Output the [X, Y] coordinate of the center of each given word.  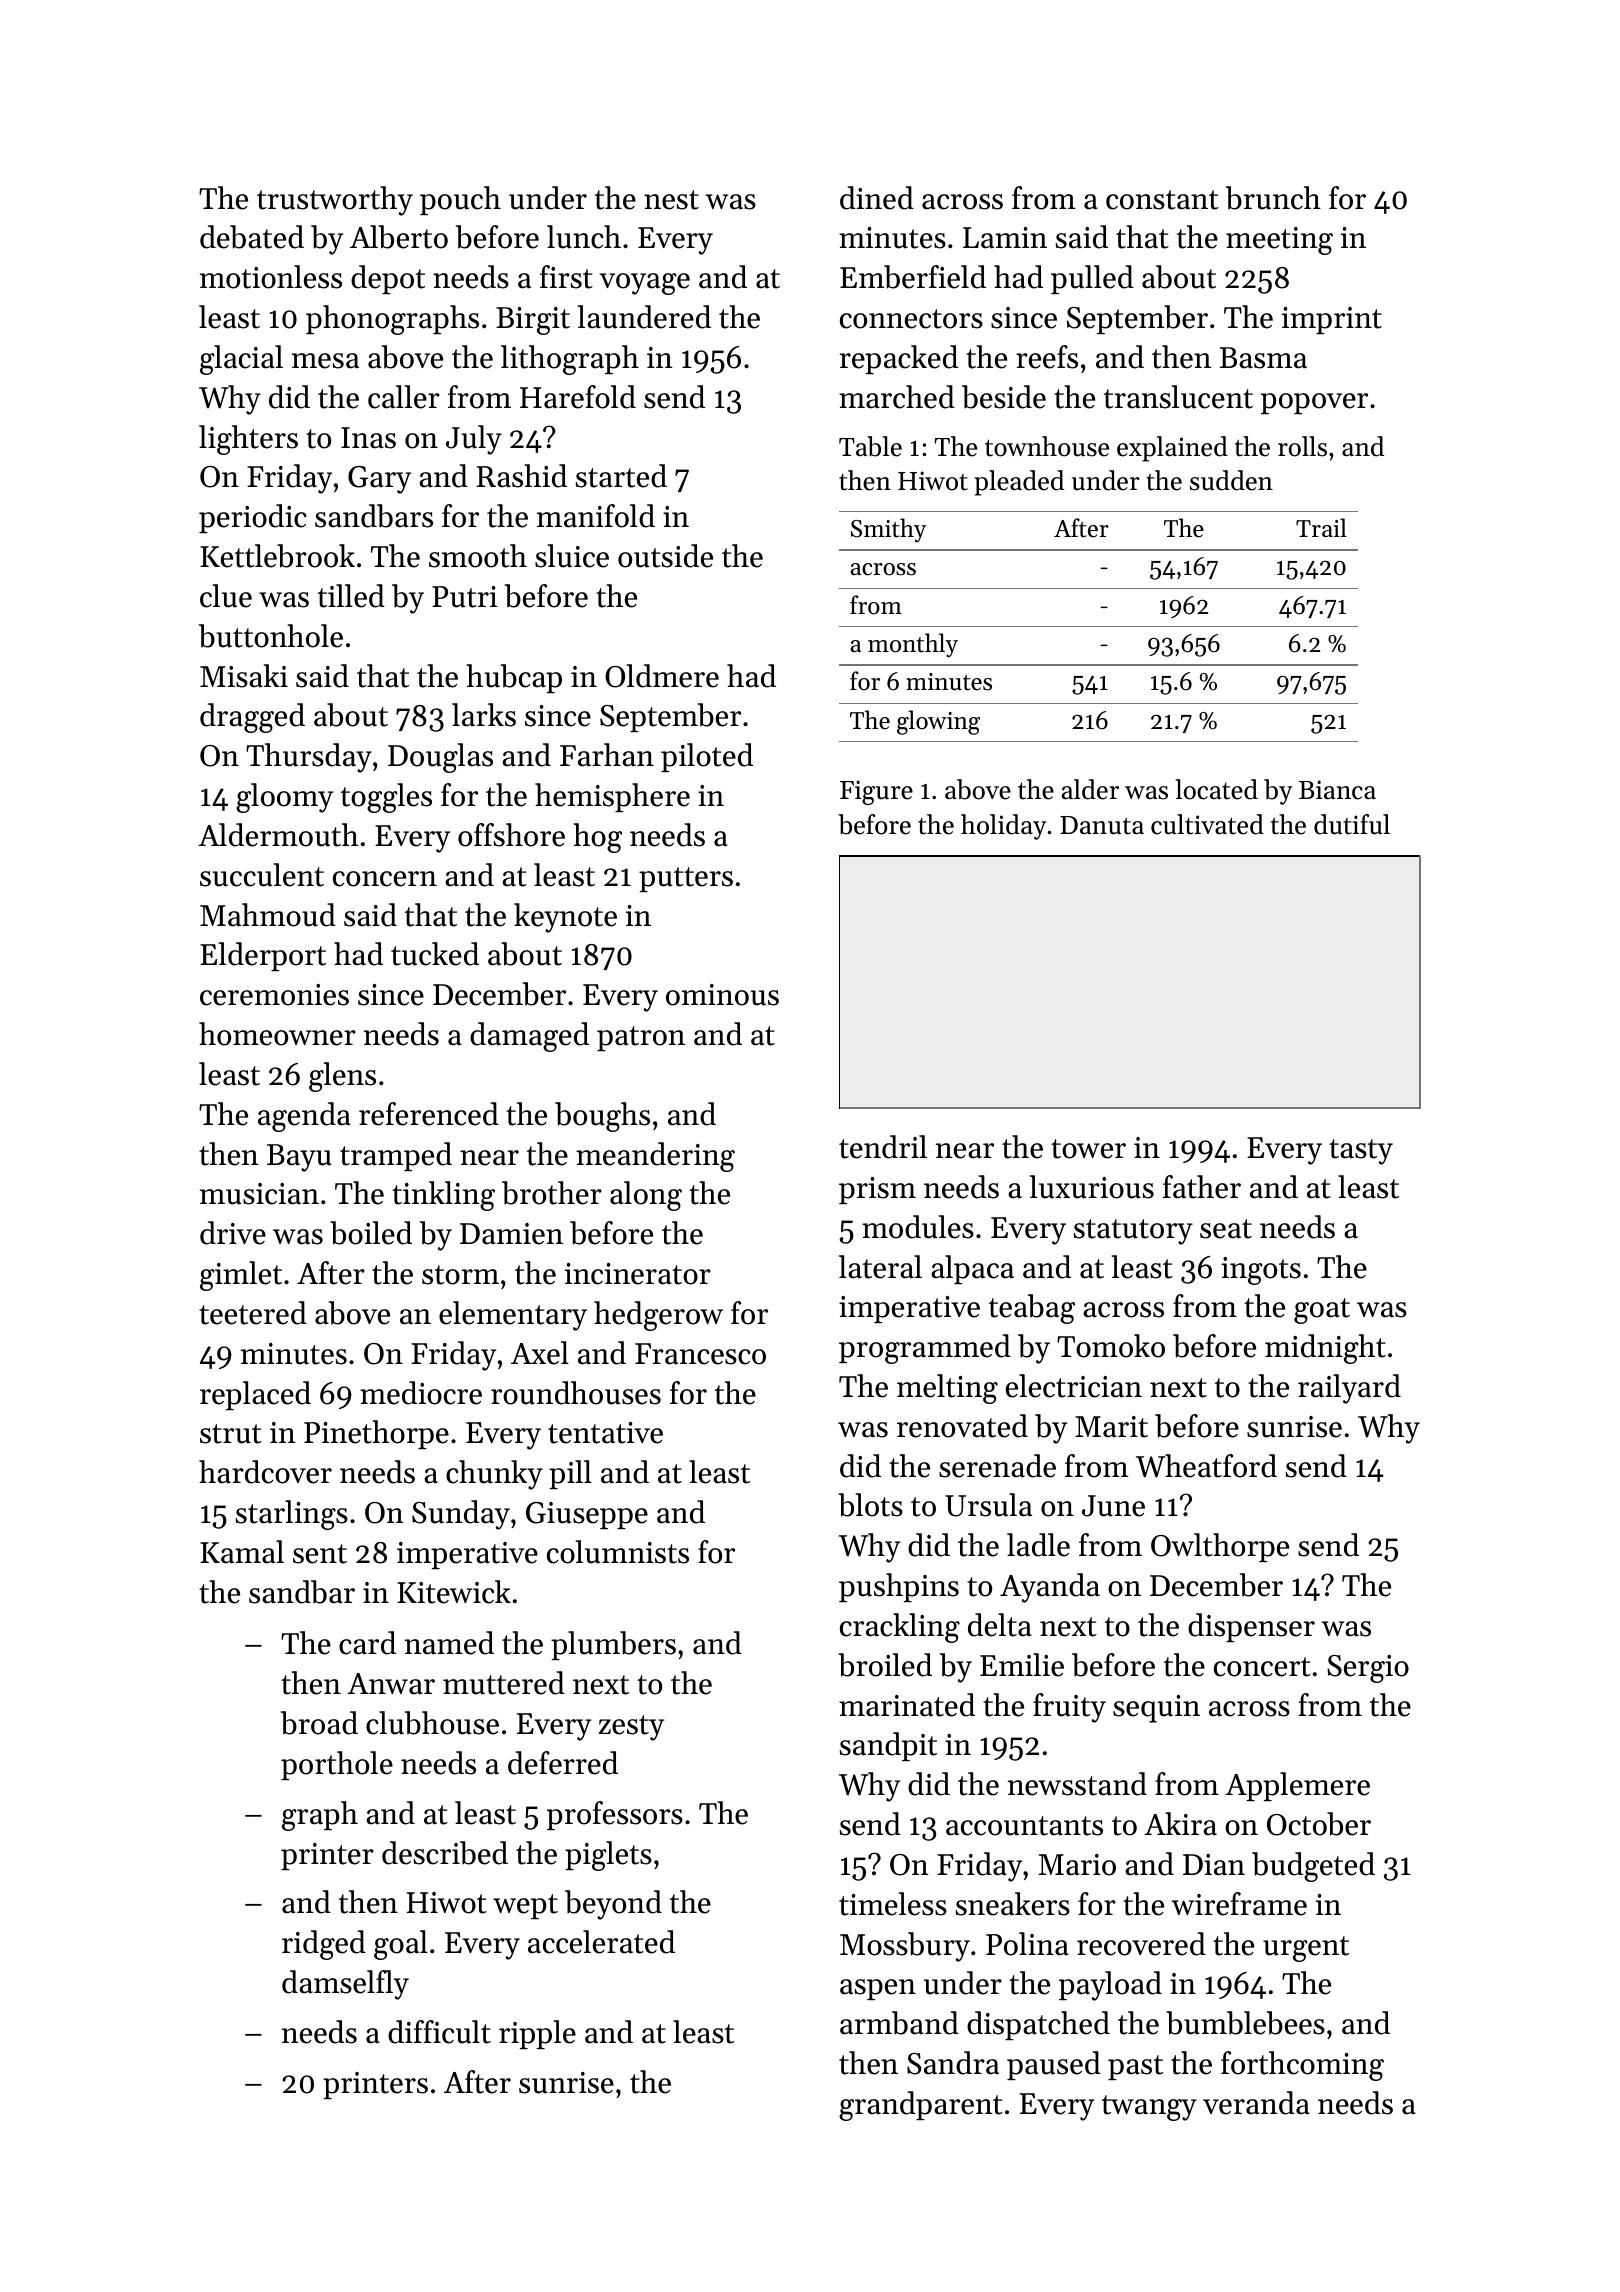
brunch [1273, 198]
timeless [893, 1904]
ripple [537, 2034]
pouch [460, 200]
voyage [645, 284]
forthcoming [1302, 2066]
